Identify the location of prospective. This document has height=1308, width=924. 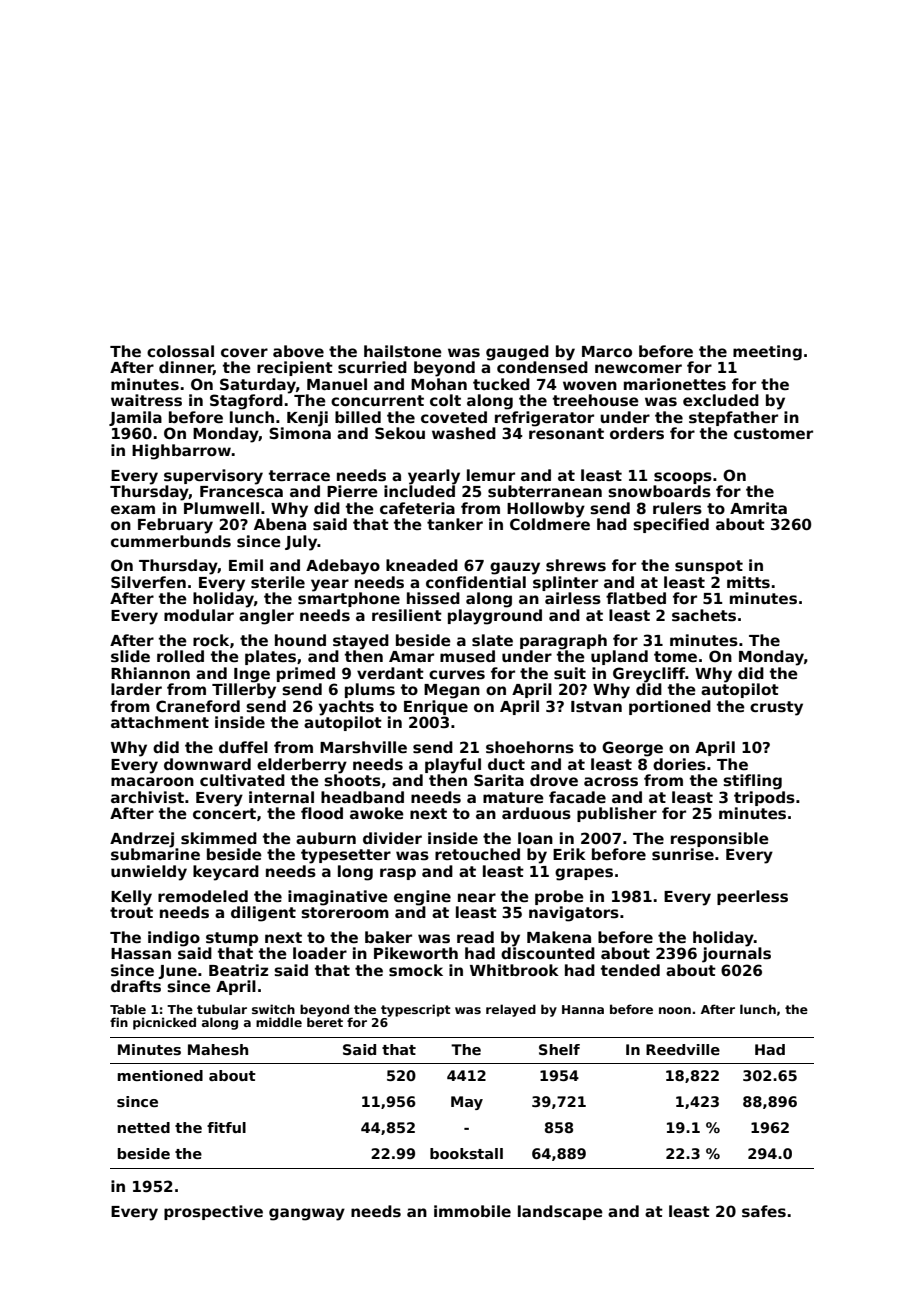
(213, 1212).
